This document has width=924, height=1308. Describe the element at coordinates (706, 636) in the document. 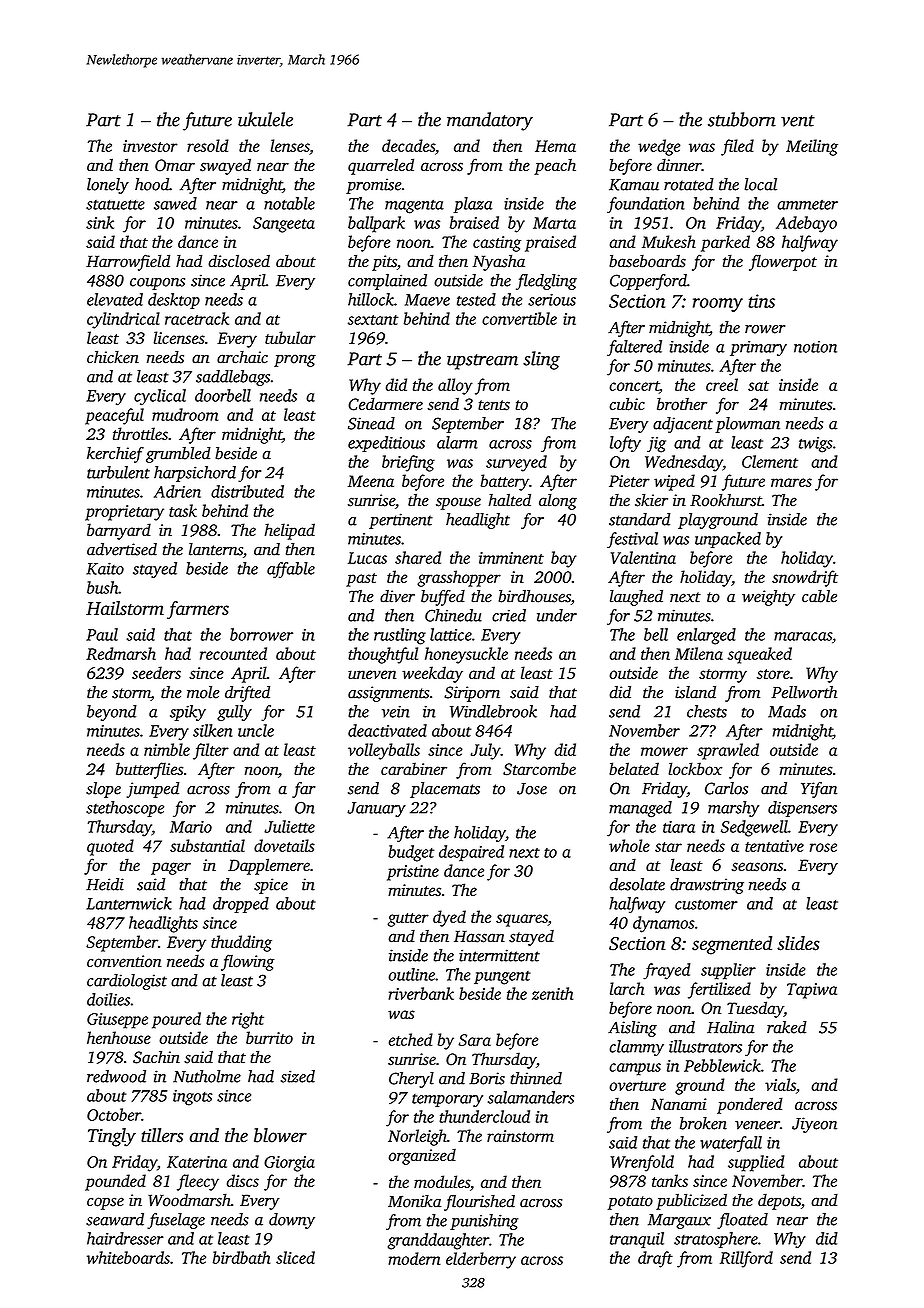

I see `enlarged` at that location.
